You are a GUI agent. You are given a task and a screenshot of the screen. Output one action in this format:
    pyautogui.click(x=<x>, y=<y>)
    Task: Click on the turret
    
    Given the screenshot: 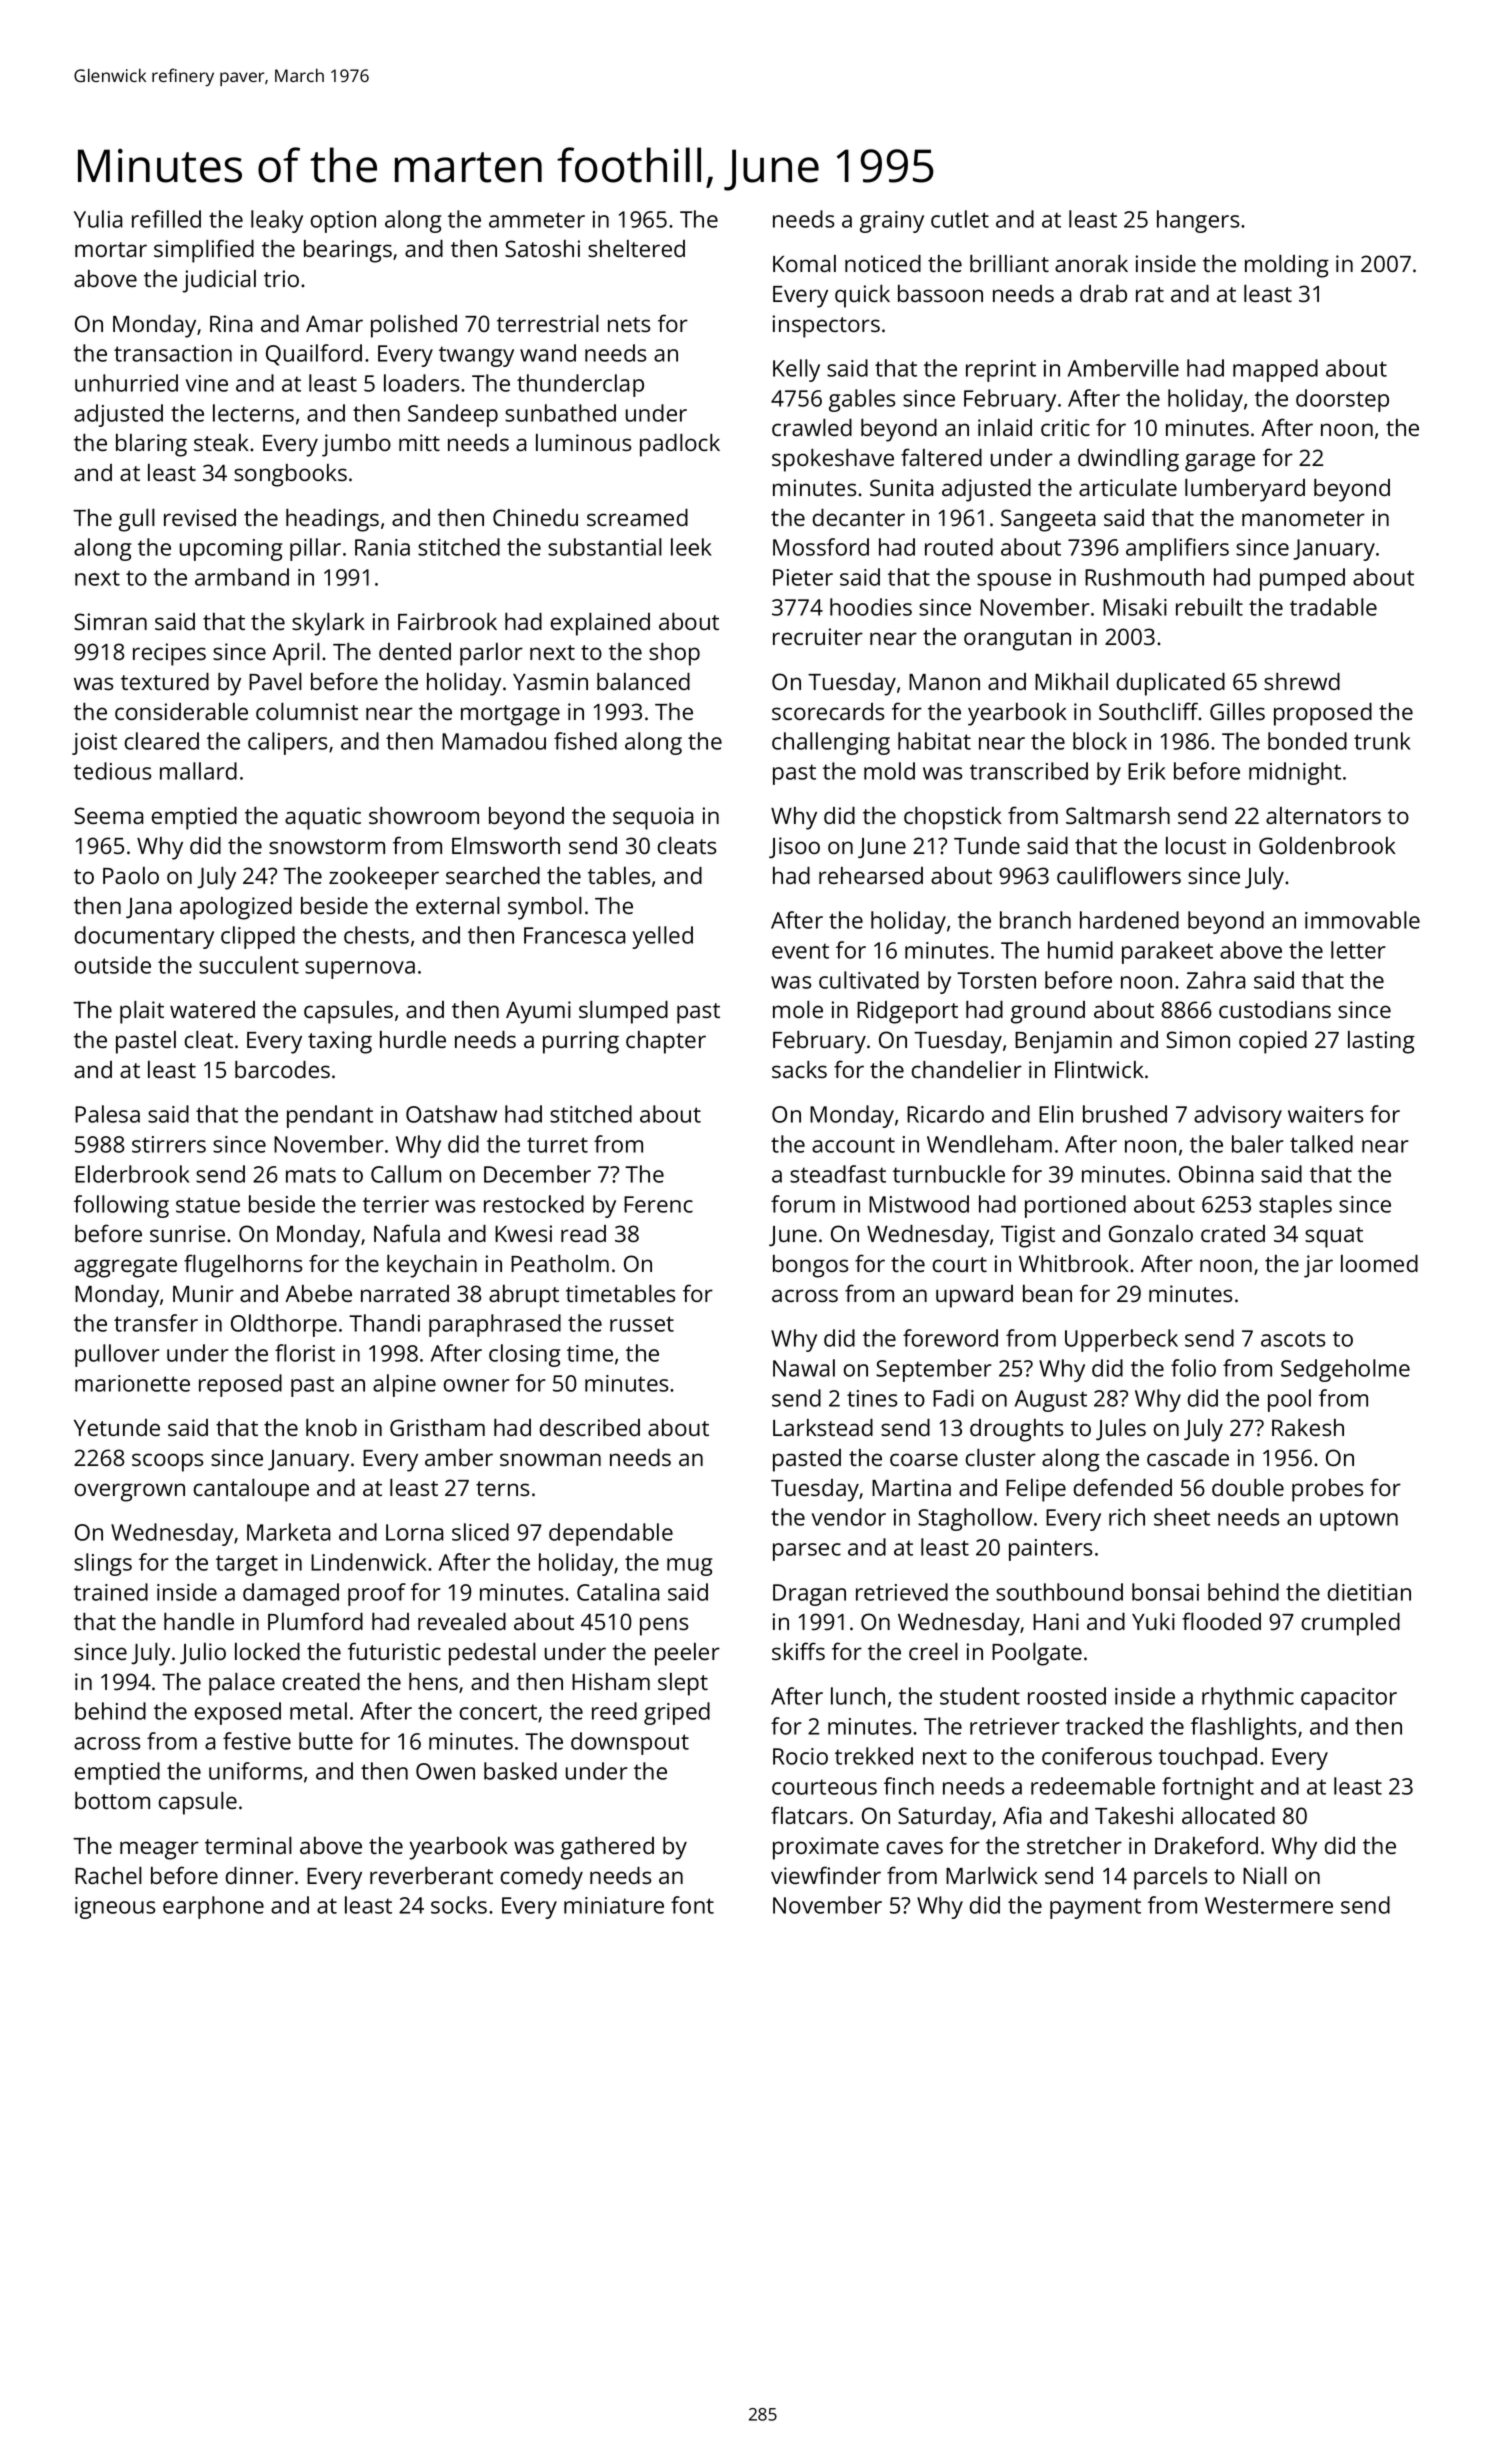 What is the action you would take?
    pyautogui.click(x=557, y=1145)
